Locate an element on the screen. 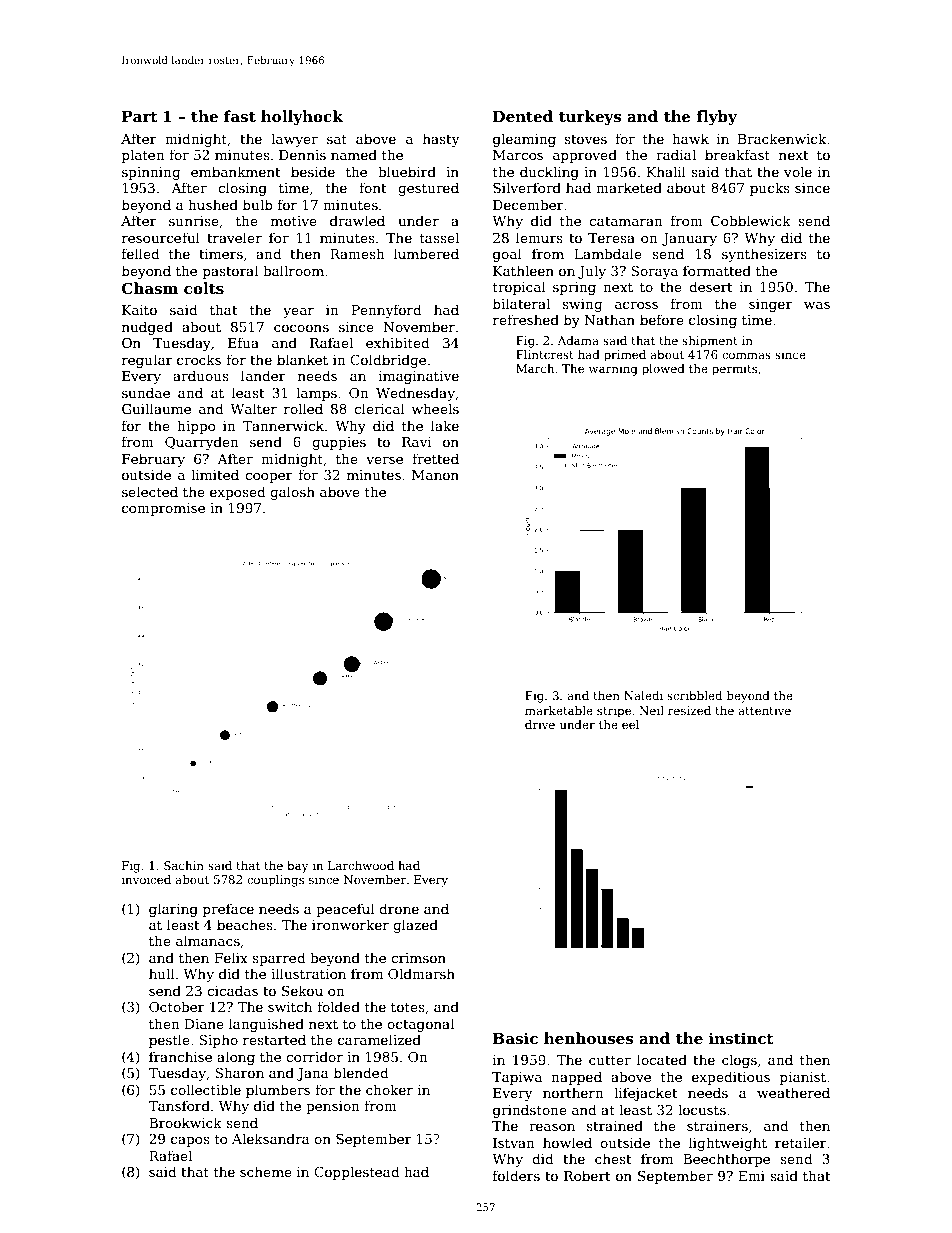 This screenshot has width=952, height=1233. compromise is located at coordinates (163, 509).
